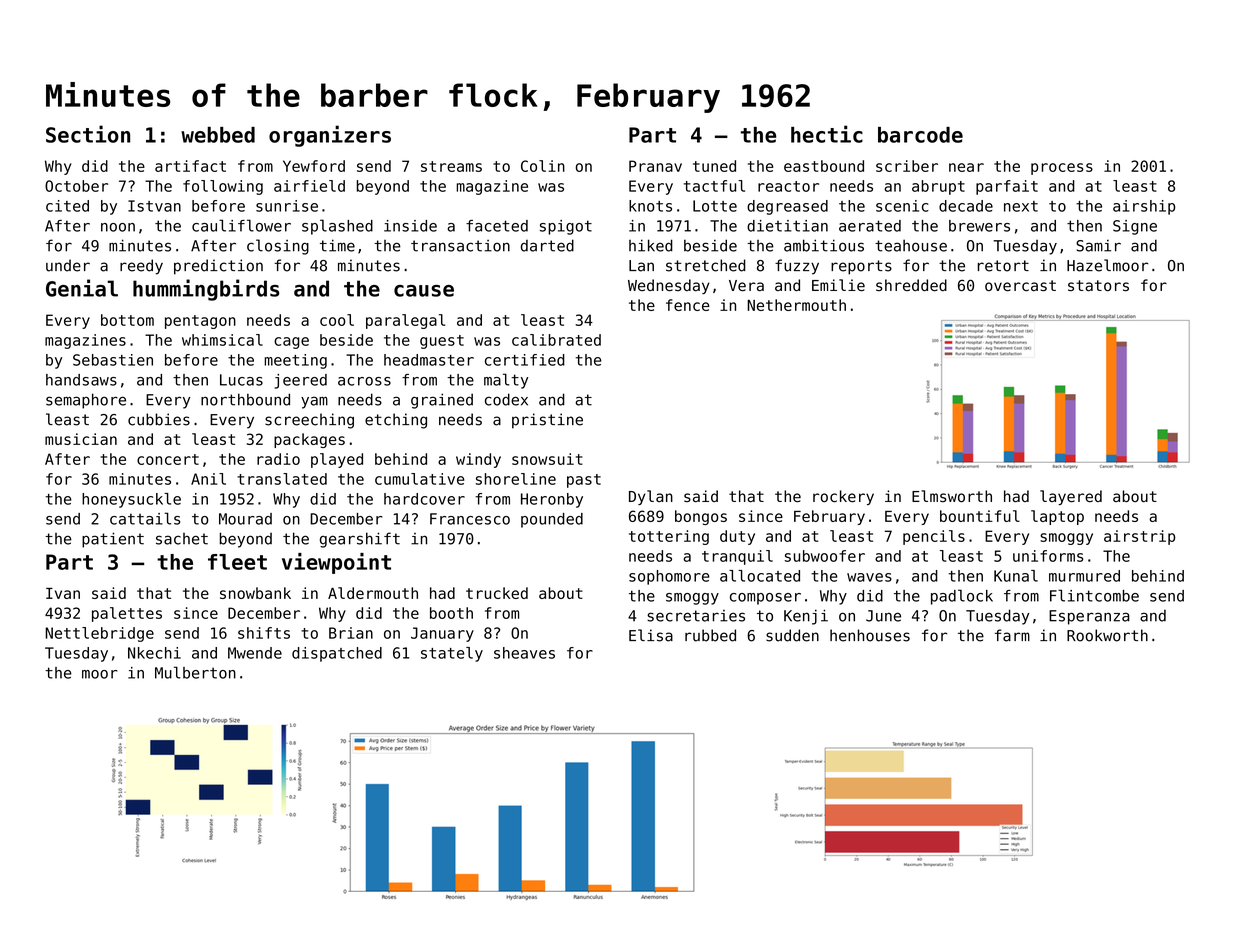 The image size is (1233, 952). Describe the element at coordinates (952, 496) in the screenshot. I see `Elmsworth` at that location.
